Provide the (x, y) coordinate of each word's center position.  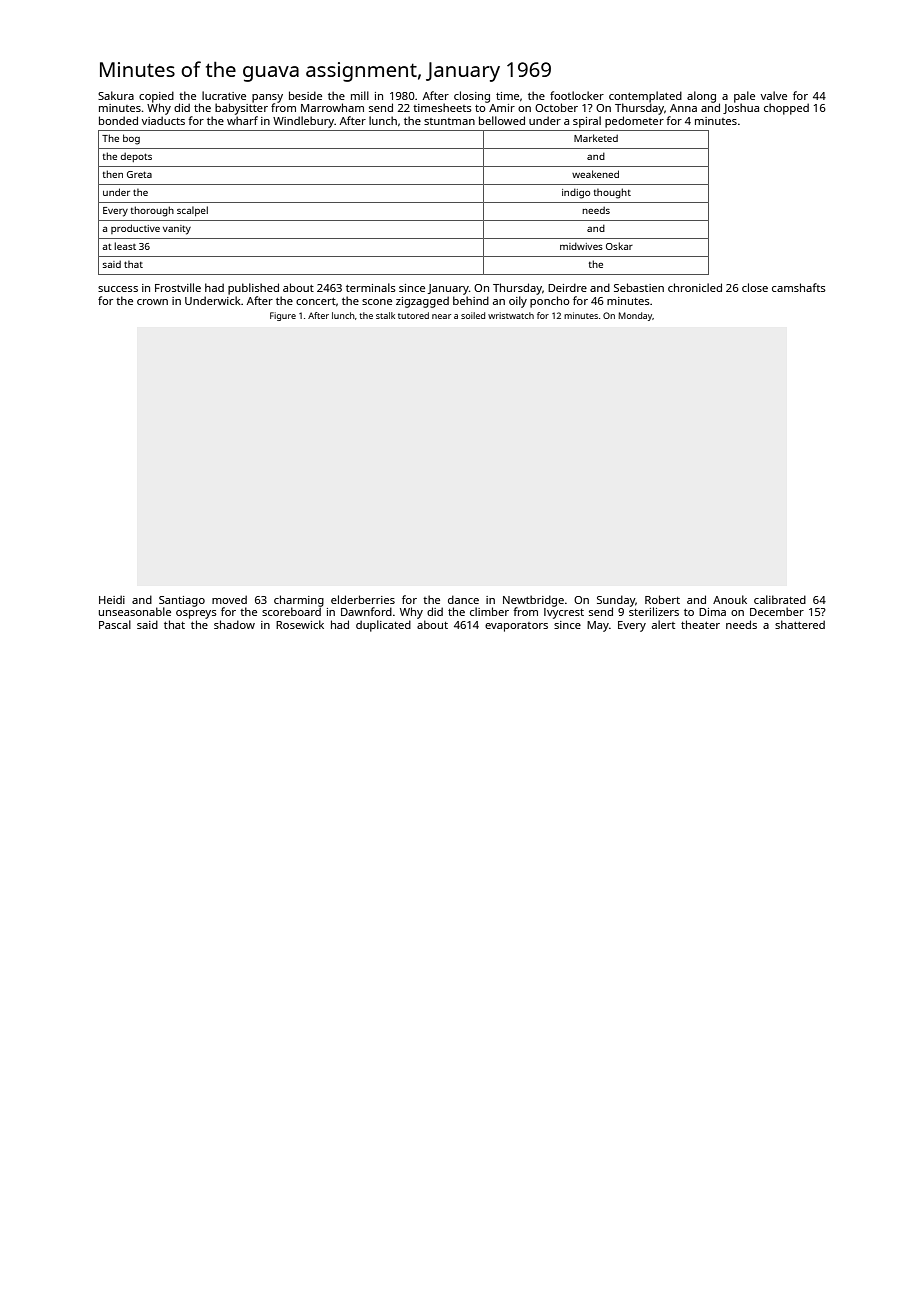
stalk (385, 315)
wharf (242, 120)
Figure (283, 316)
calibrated (780, 599)
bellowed (502, 120)
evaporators (516, 627)
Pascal (115, 624)
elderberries (363, 599)
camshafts (799, 287)
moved (229, 599)
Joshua (741, 108)
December (777, 611)
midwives (581, 246)
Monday (636, 316)
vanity (177, 230)
